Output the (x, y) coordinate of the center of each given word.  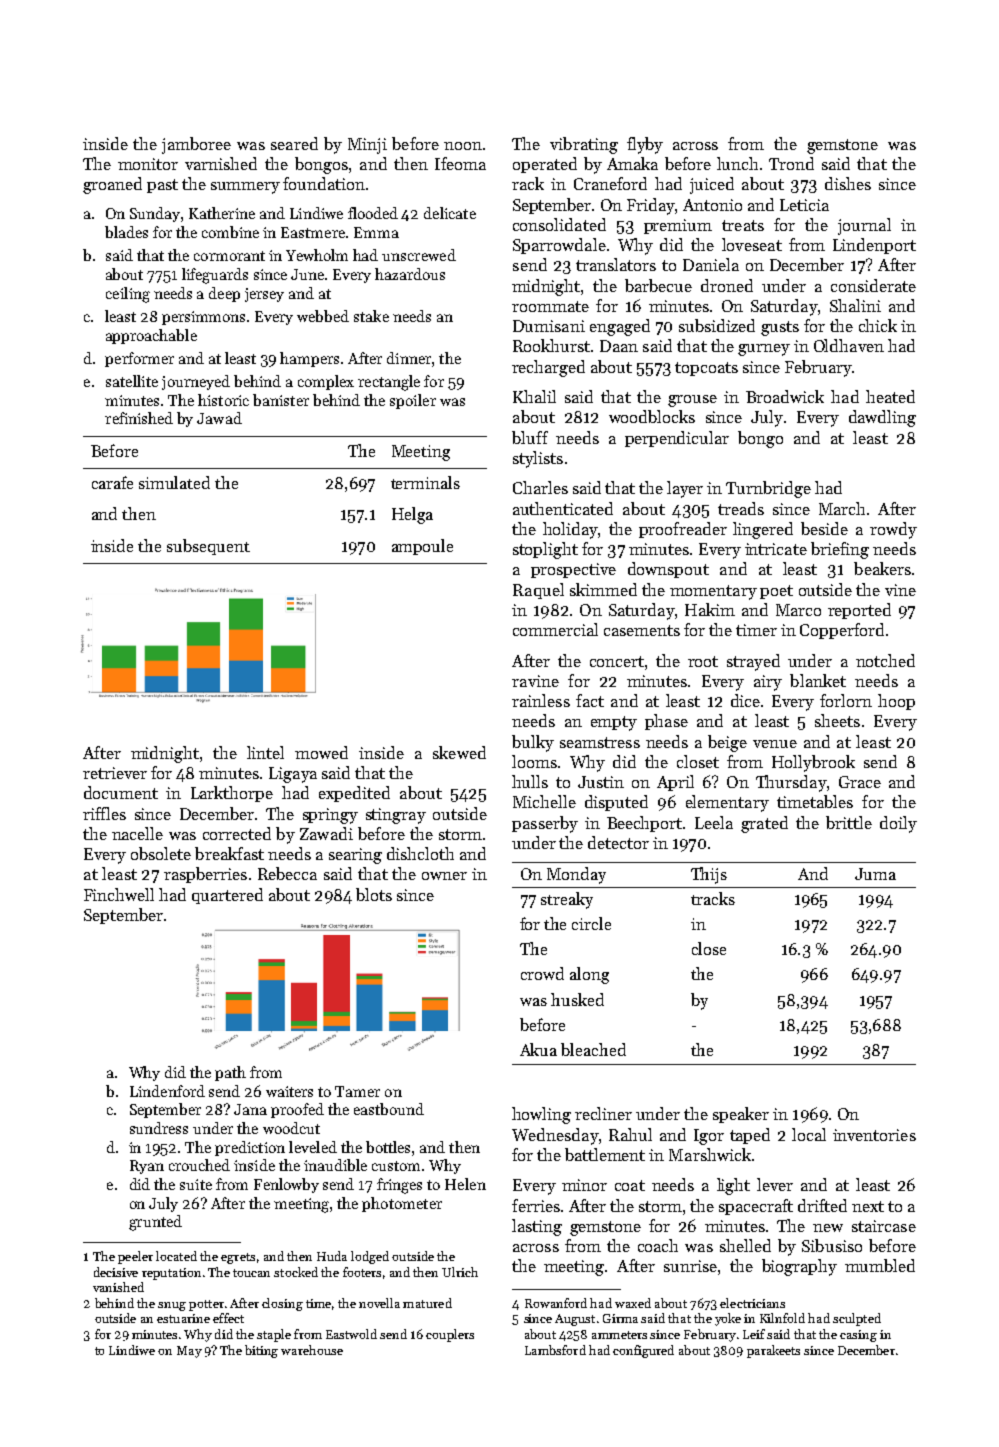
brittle (849, 822)
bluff (530, 437)
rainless (541, 700)
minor (584, 1185)
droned (727, 285)
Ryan (147, 1167)
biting (261, 1351)
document (121, 792)
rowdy (893, 530)
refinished (139, 418)
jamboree (196, 145)
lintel (265, 752)
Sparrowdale (559, 246)
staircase (884, 1226)
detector (618, 842)
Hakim (710, 609)
